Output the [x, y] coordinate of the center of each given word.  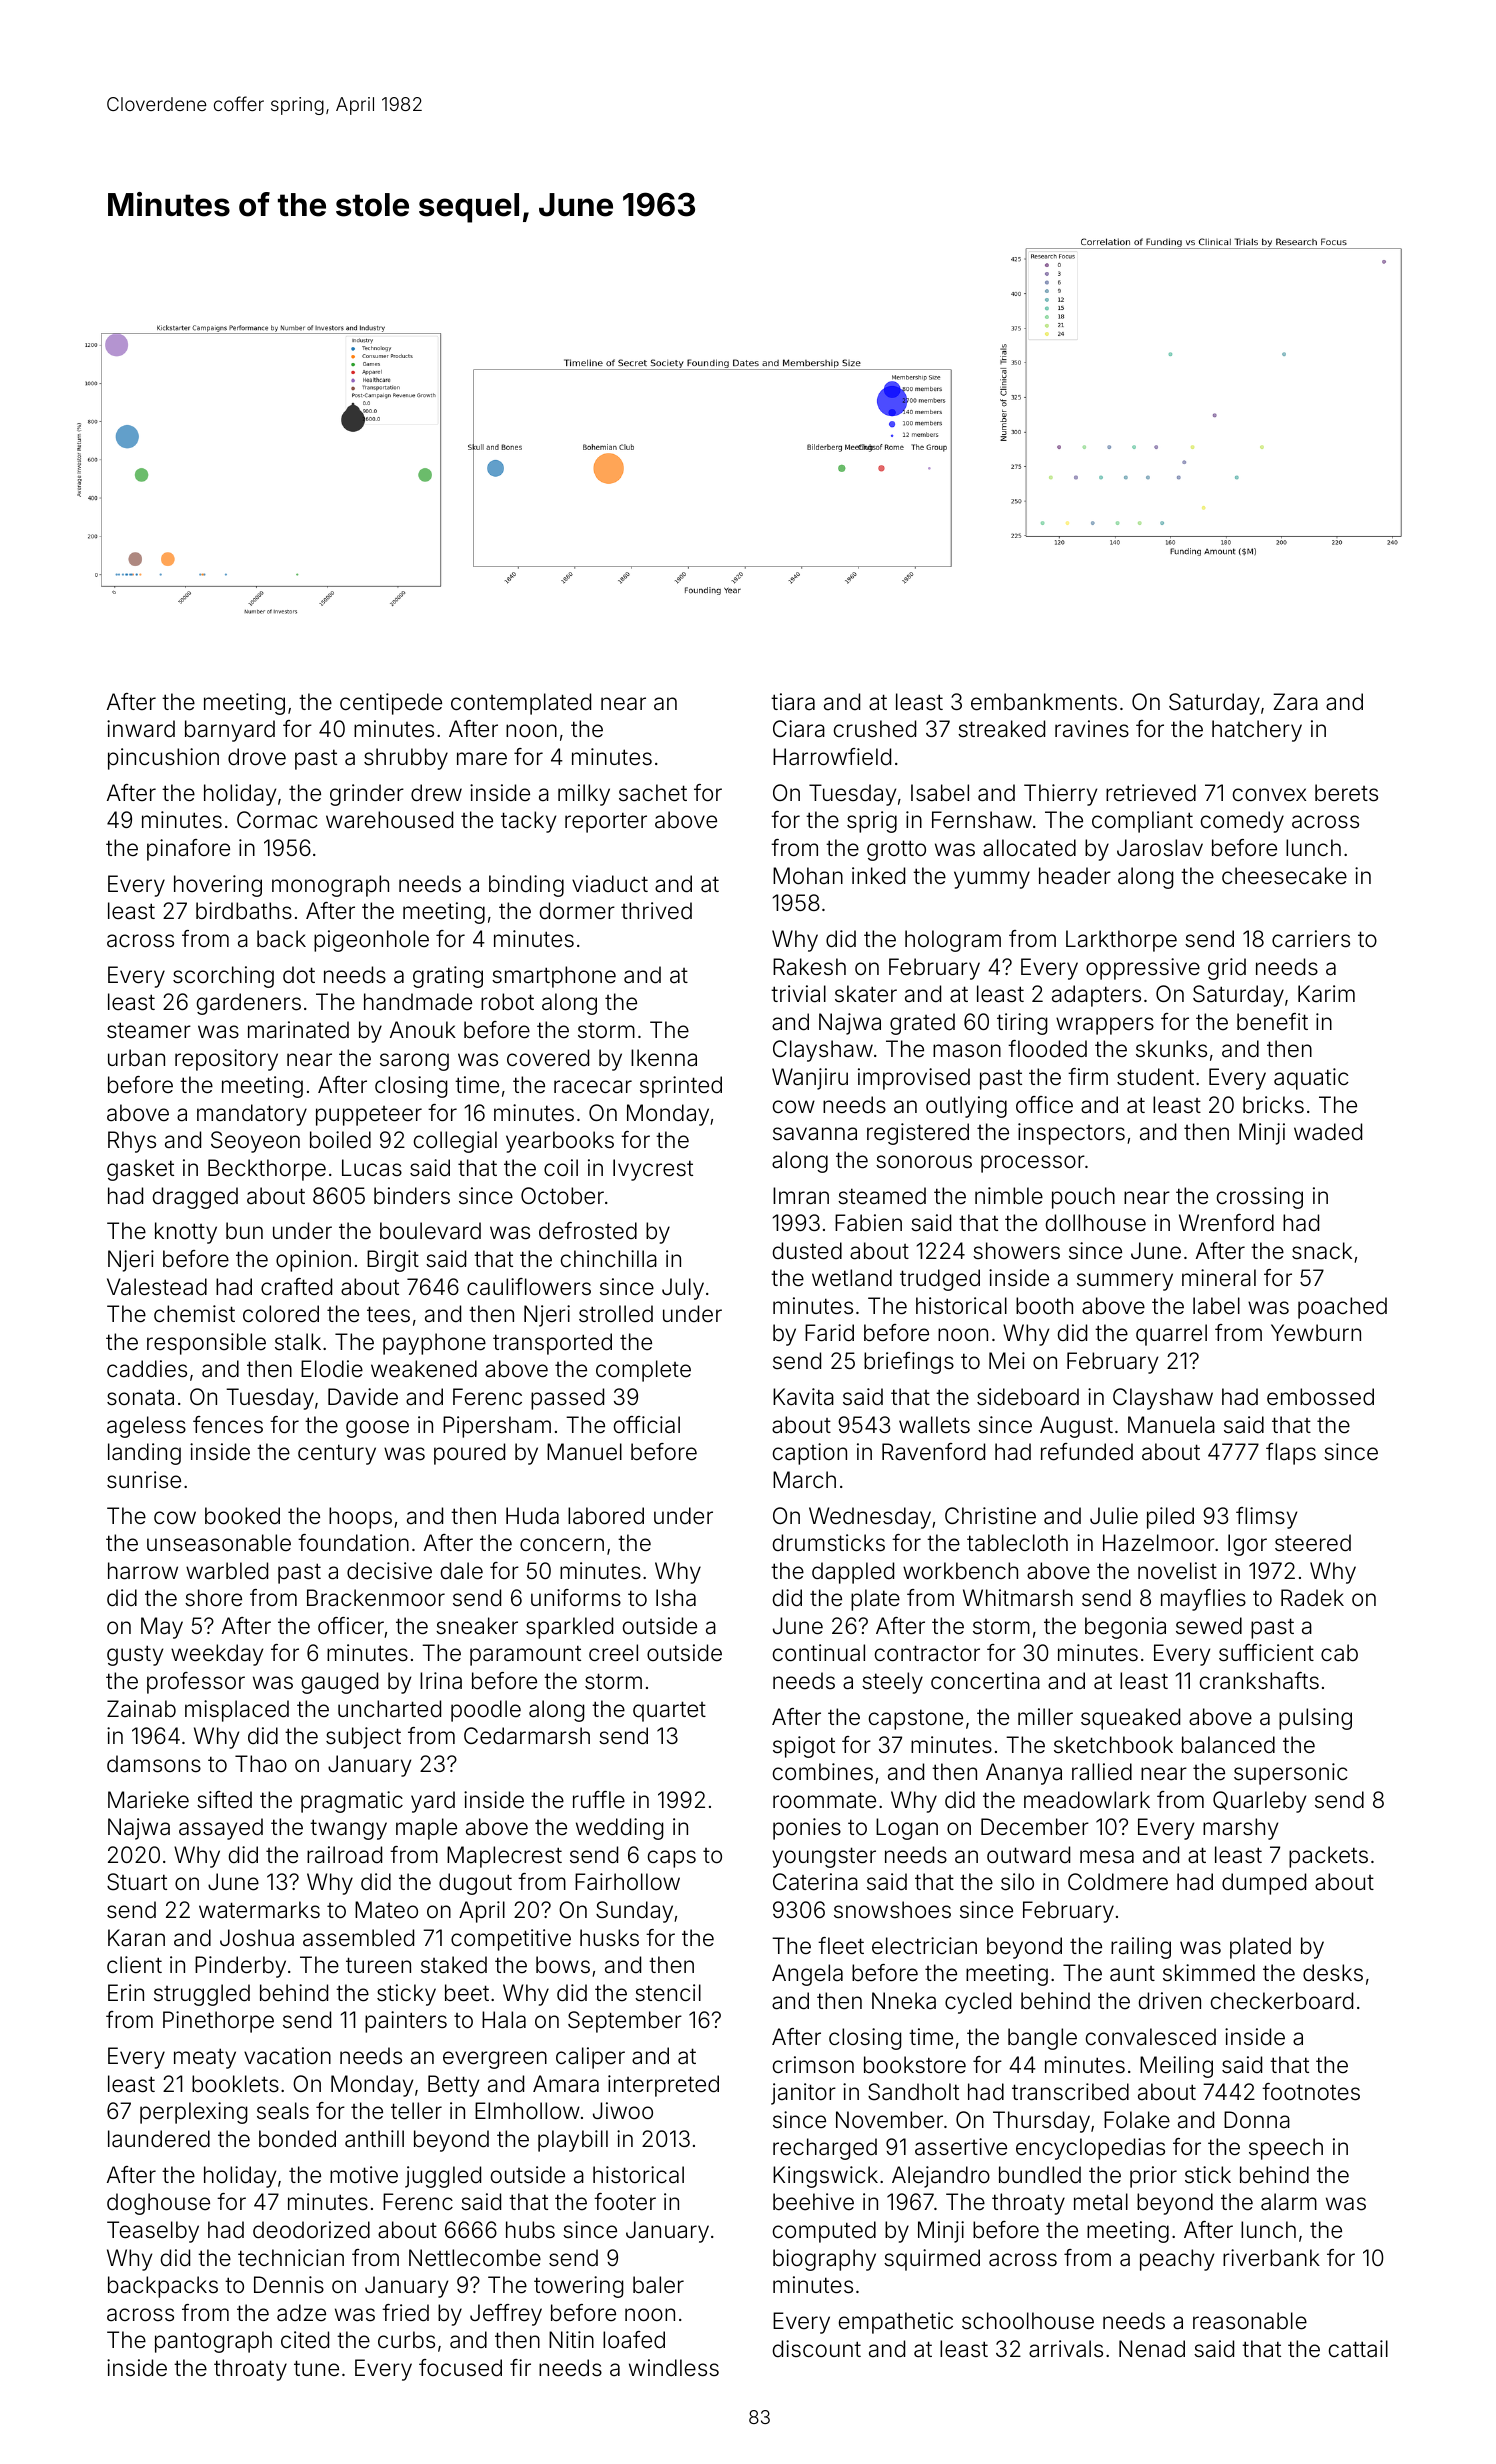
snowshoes [892, 1910]
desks [1333, 1973]
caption [810, 1454]
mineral [1219, 1278]
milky [584, 795]
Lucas [372, 1168]
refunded [1087, 1452]
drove [257, 757]
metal [1101, 2202]
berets [1346, 793]
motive [364, 2174]
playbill [573, 2141]
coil [561, 1168]
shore [213, 1597]
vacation [287, 2056]
